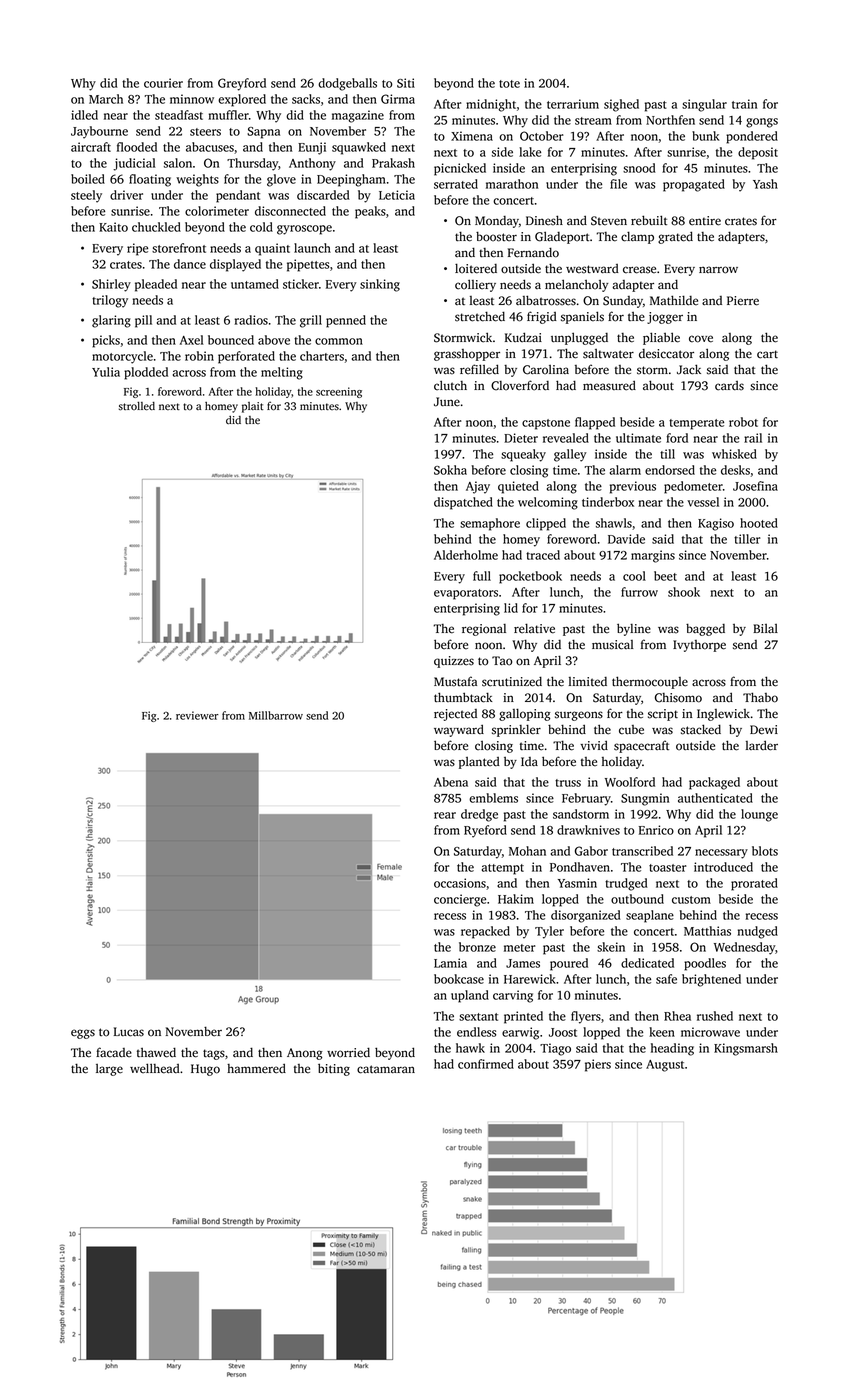 The image size is (849, 1400). Describe the element at coordinates (638, 438) in the image. I see `ultimate` at that location.
